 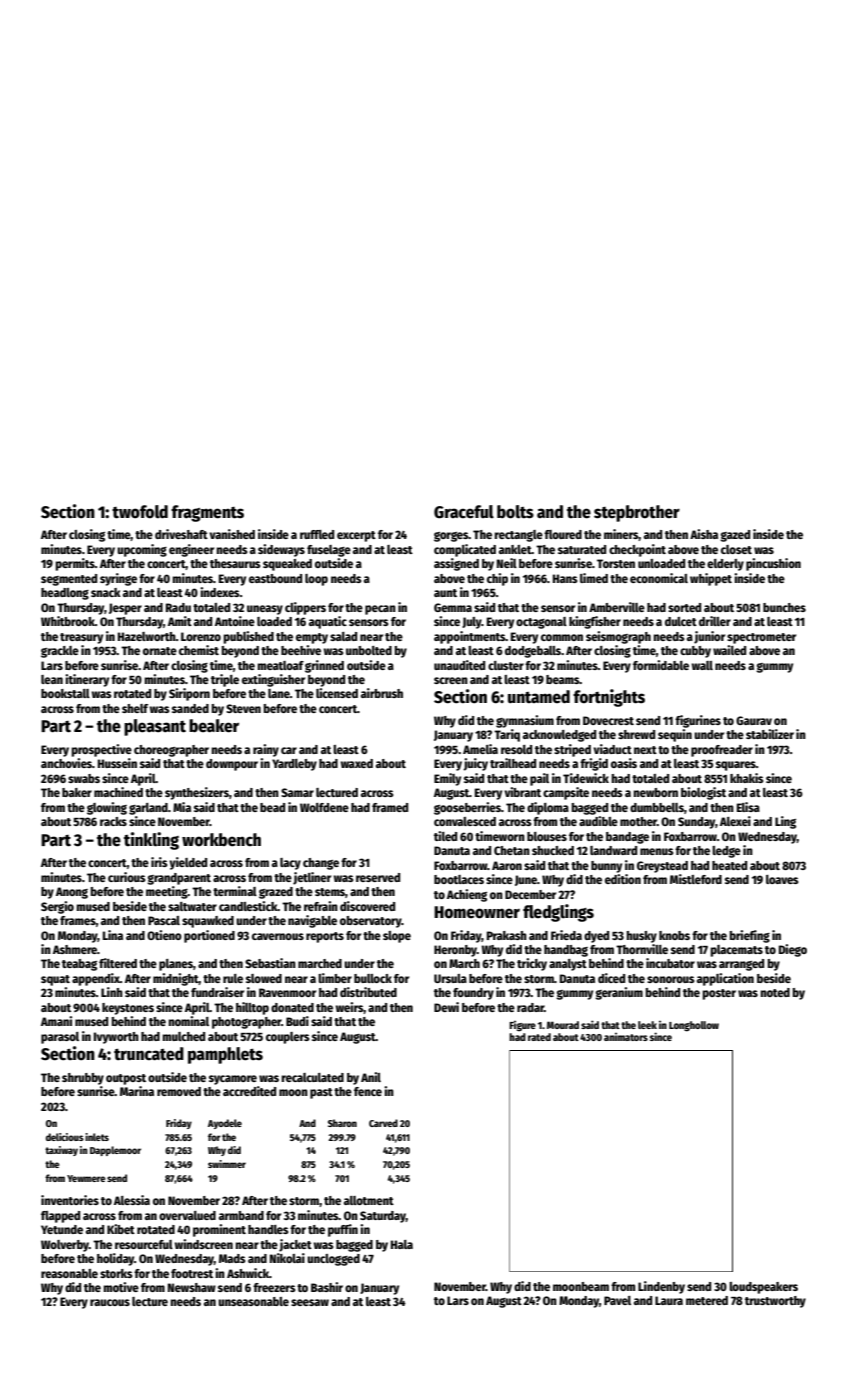 I want to click on Diego, so click(x=793, y=950).
